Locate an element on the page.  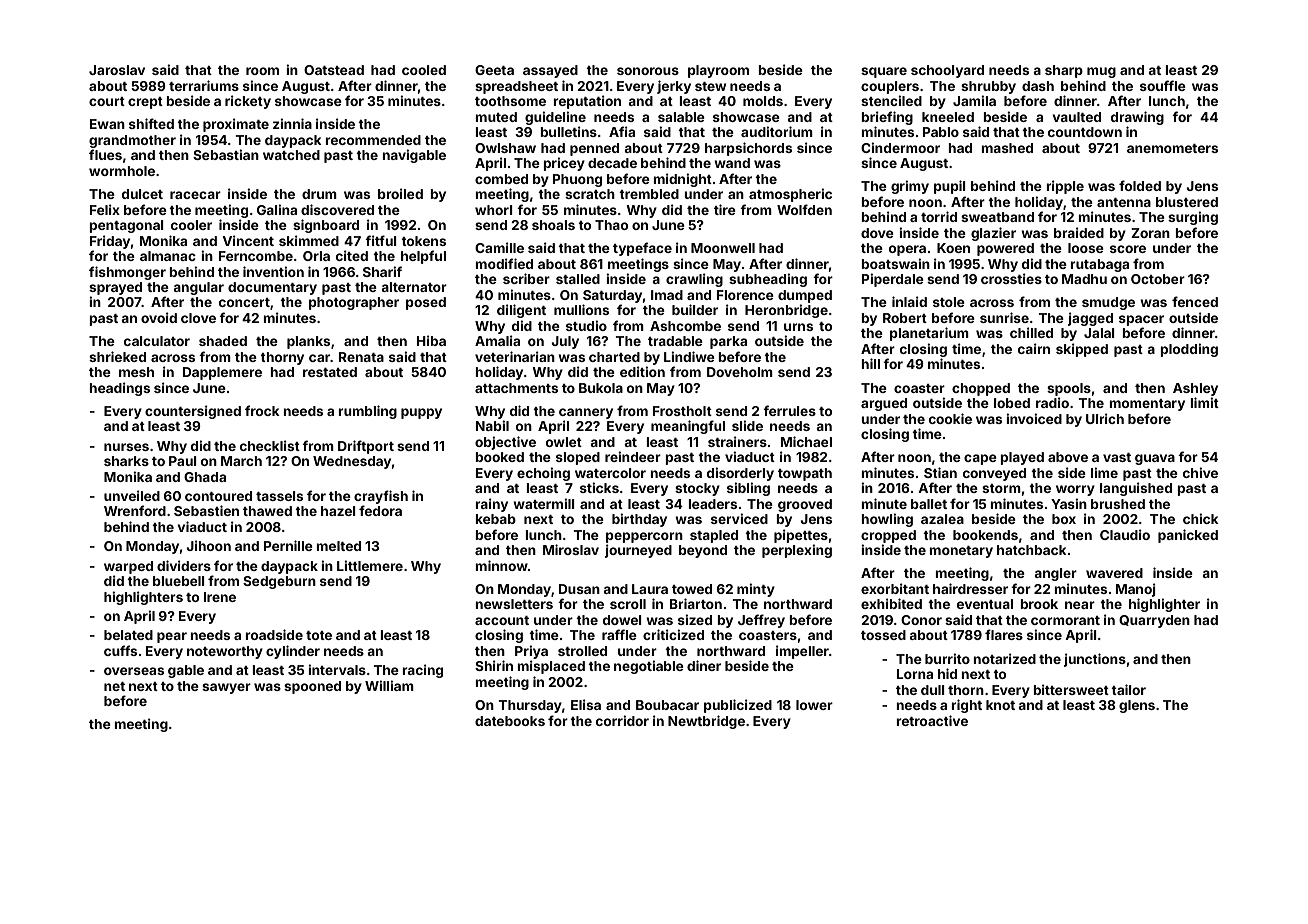
rumbling is located at coordinates (367, 412).
